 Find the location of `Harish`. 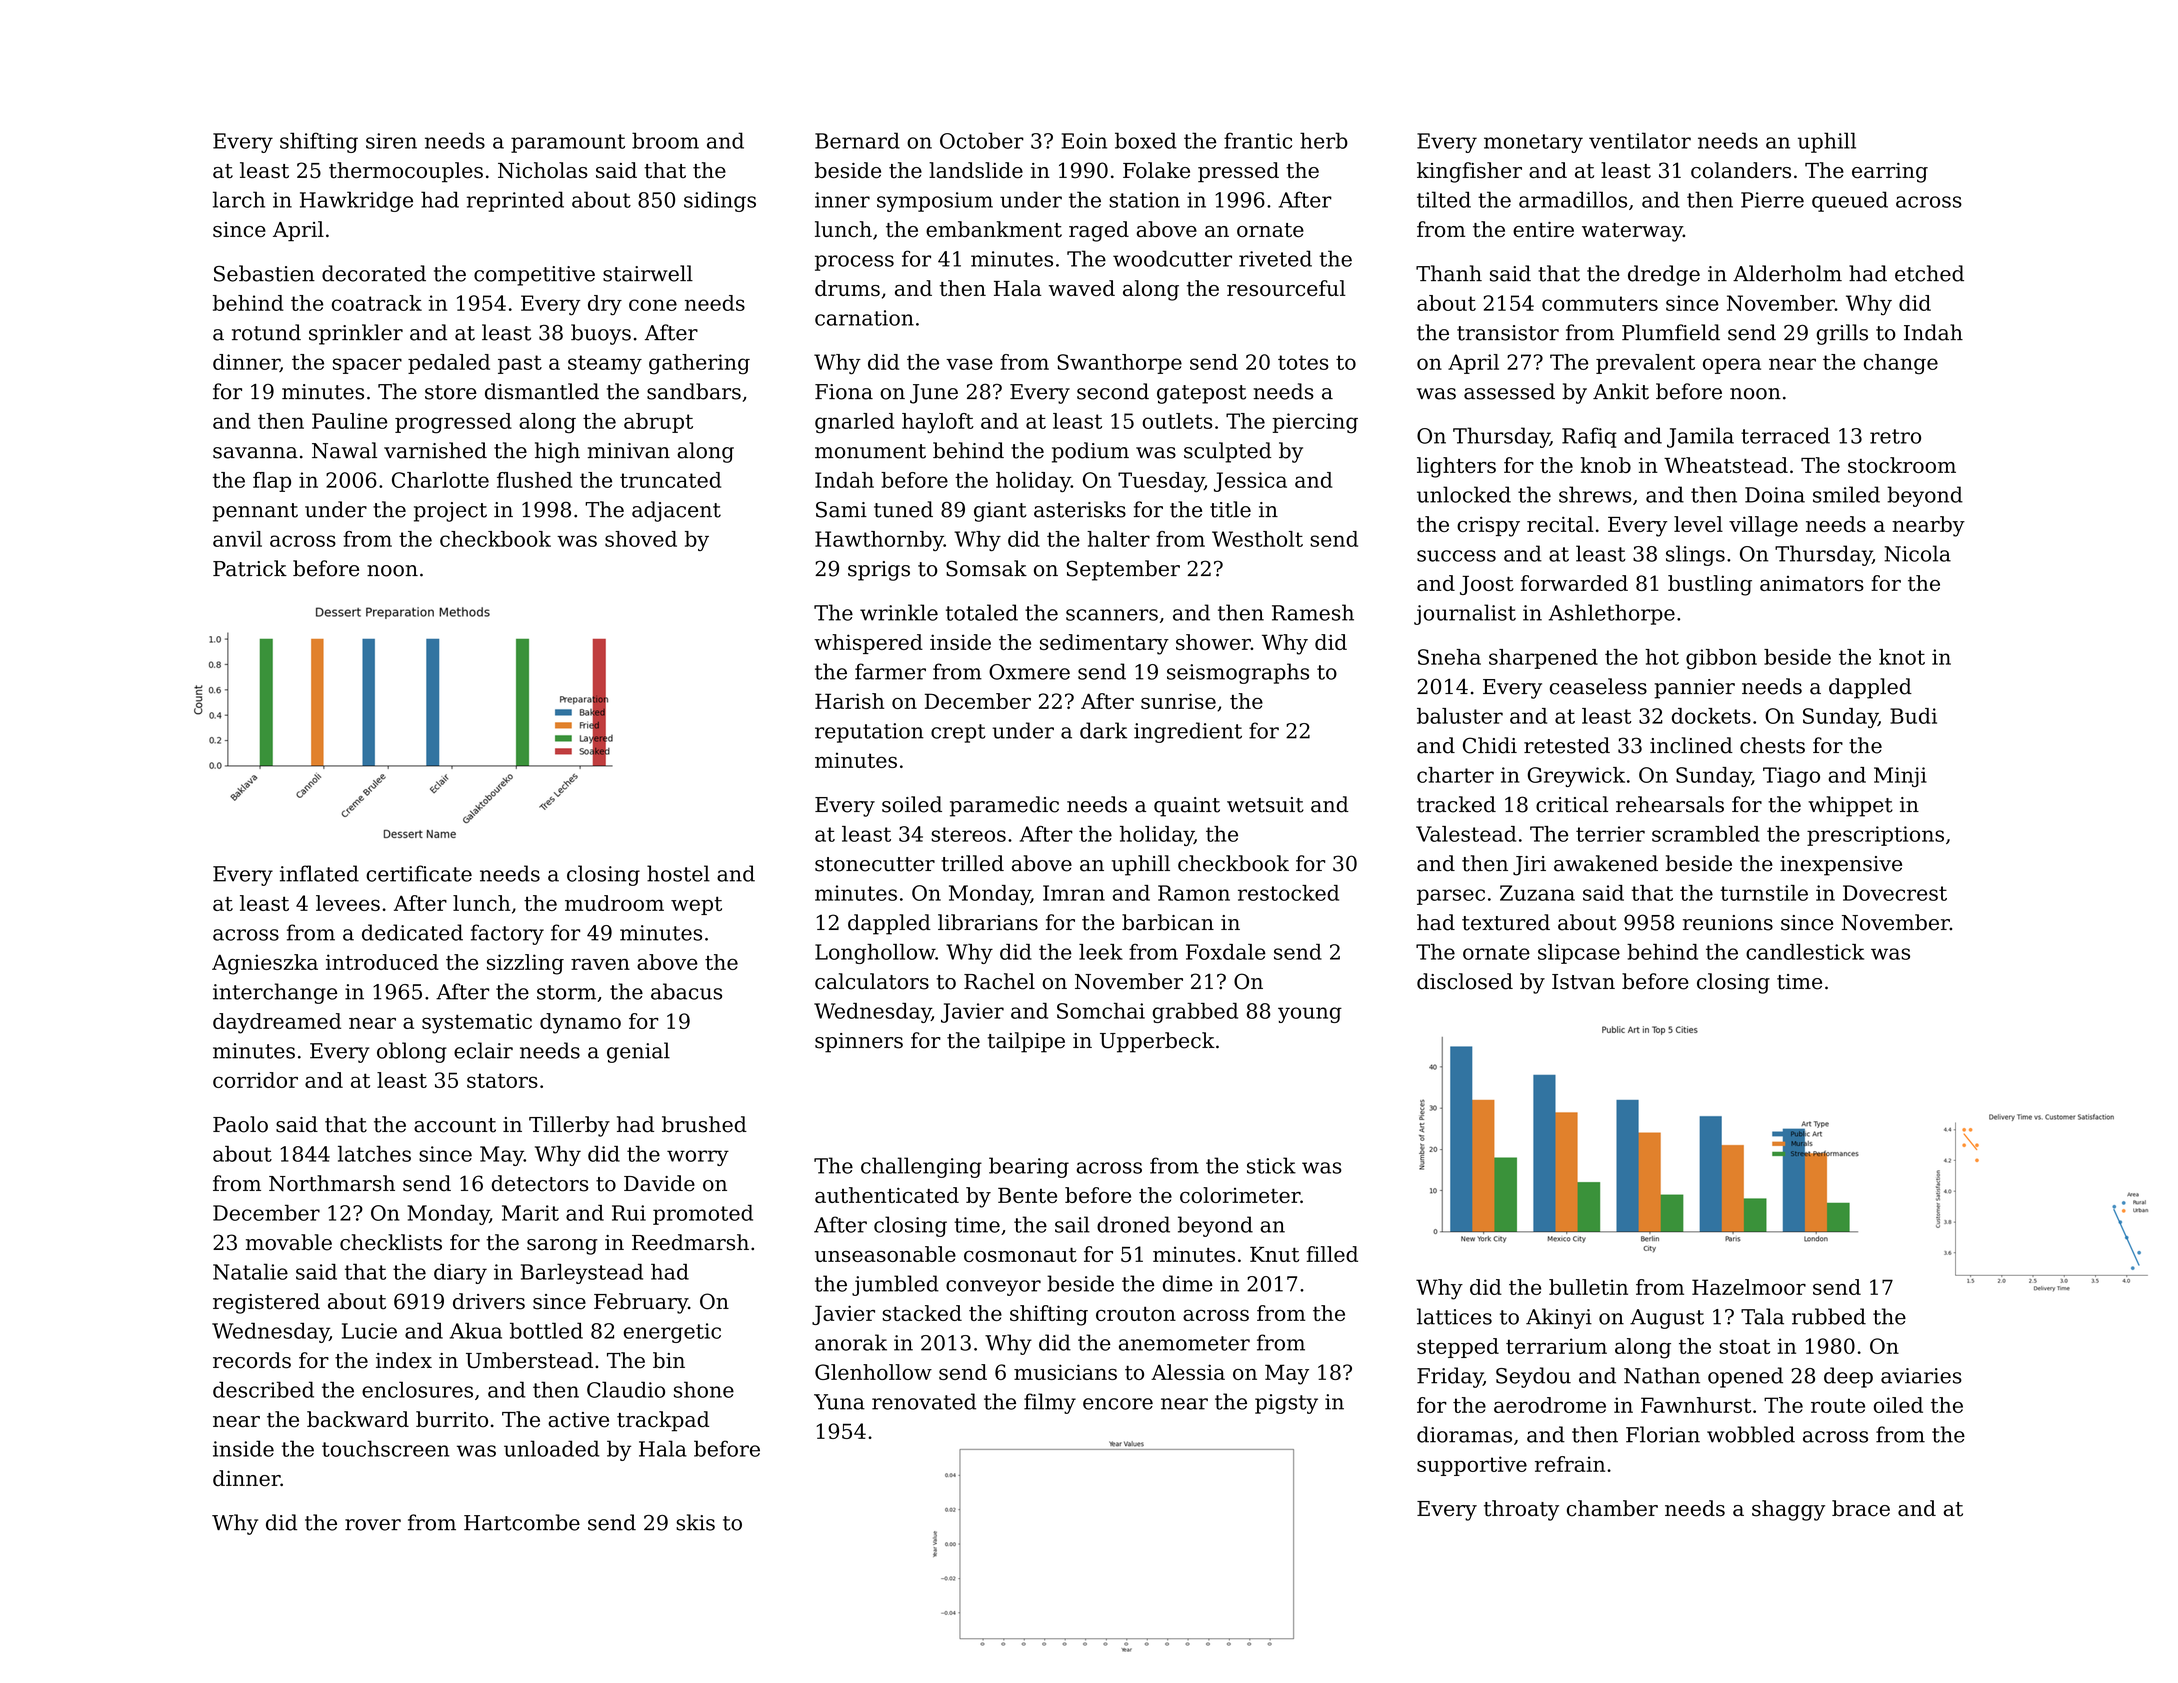

Harish is located at coordinates (850, 701).
